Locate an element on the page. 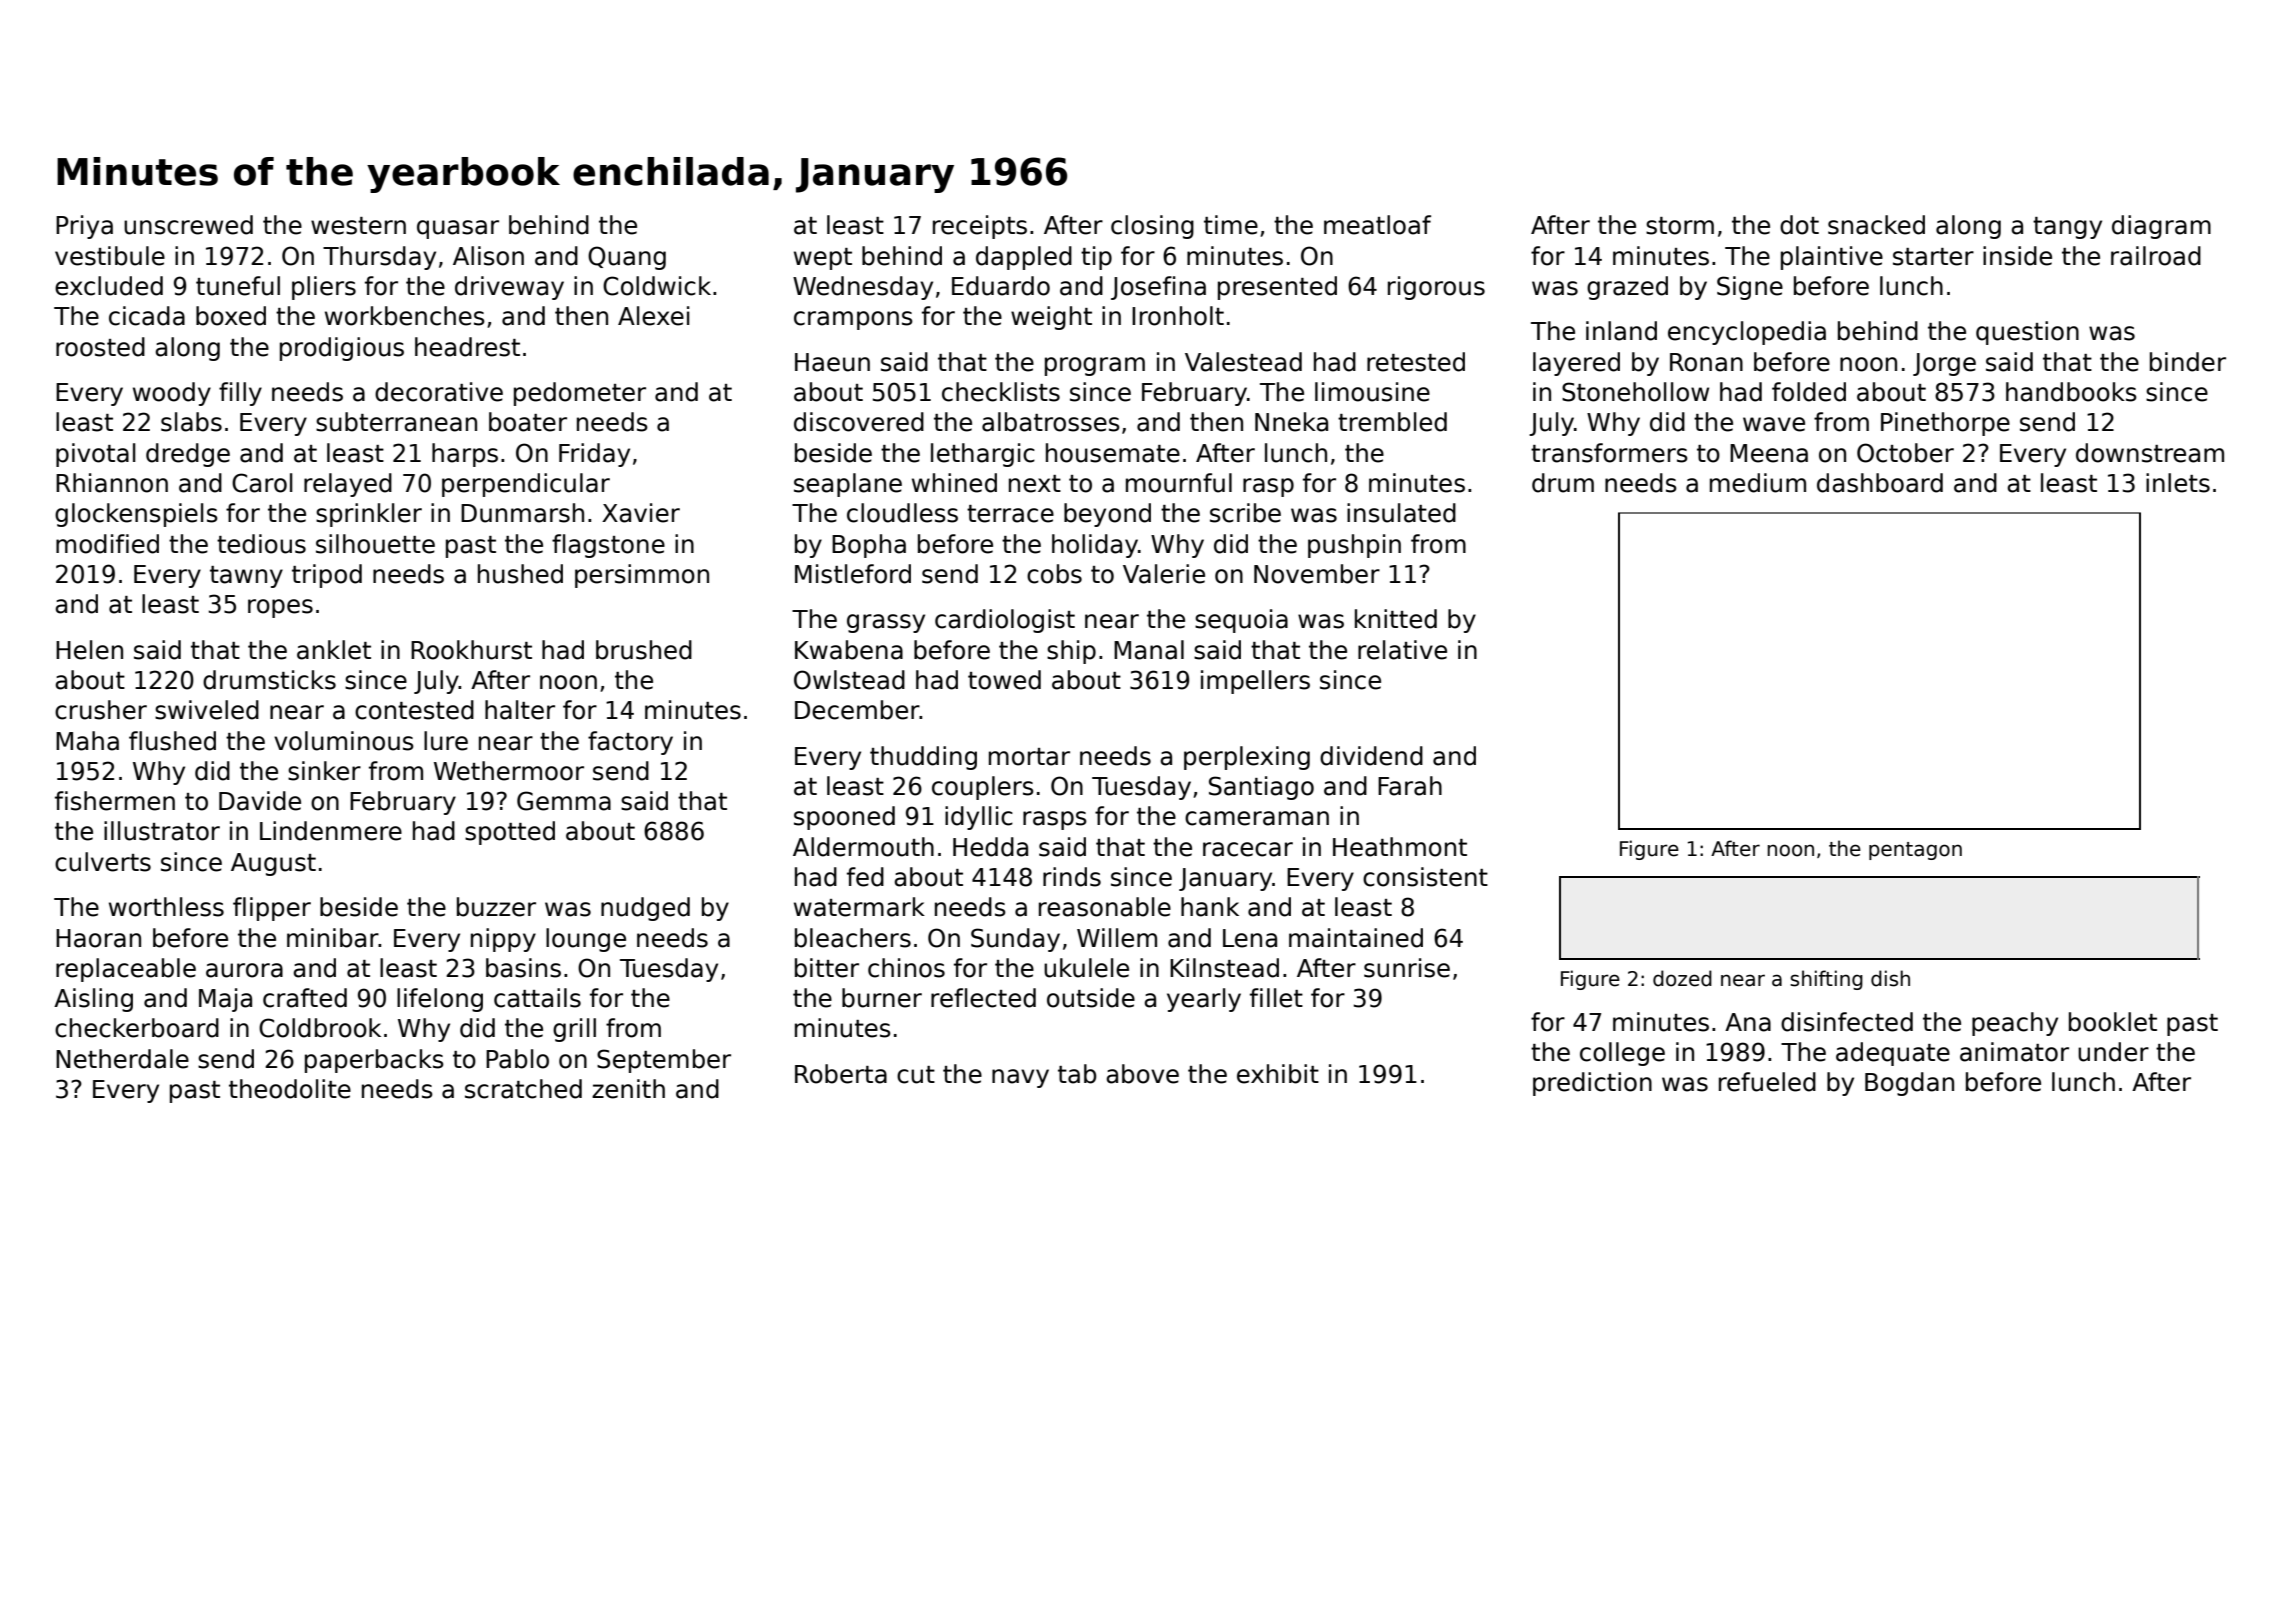  Josefina is located at coordinates (1158, 288).
